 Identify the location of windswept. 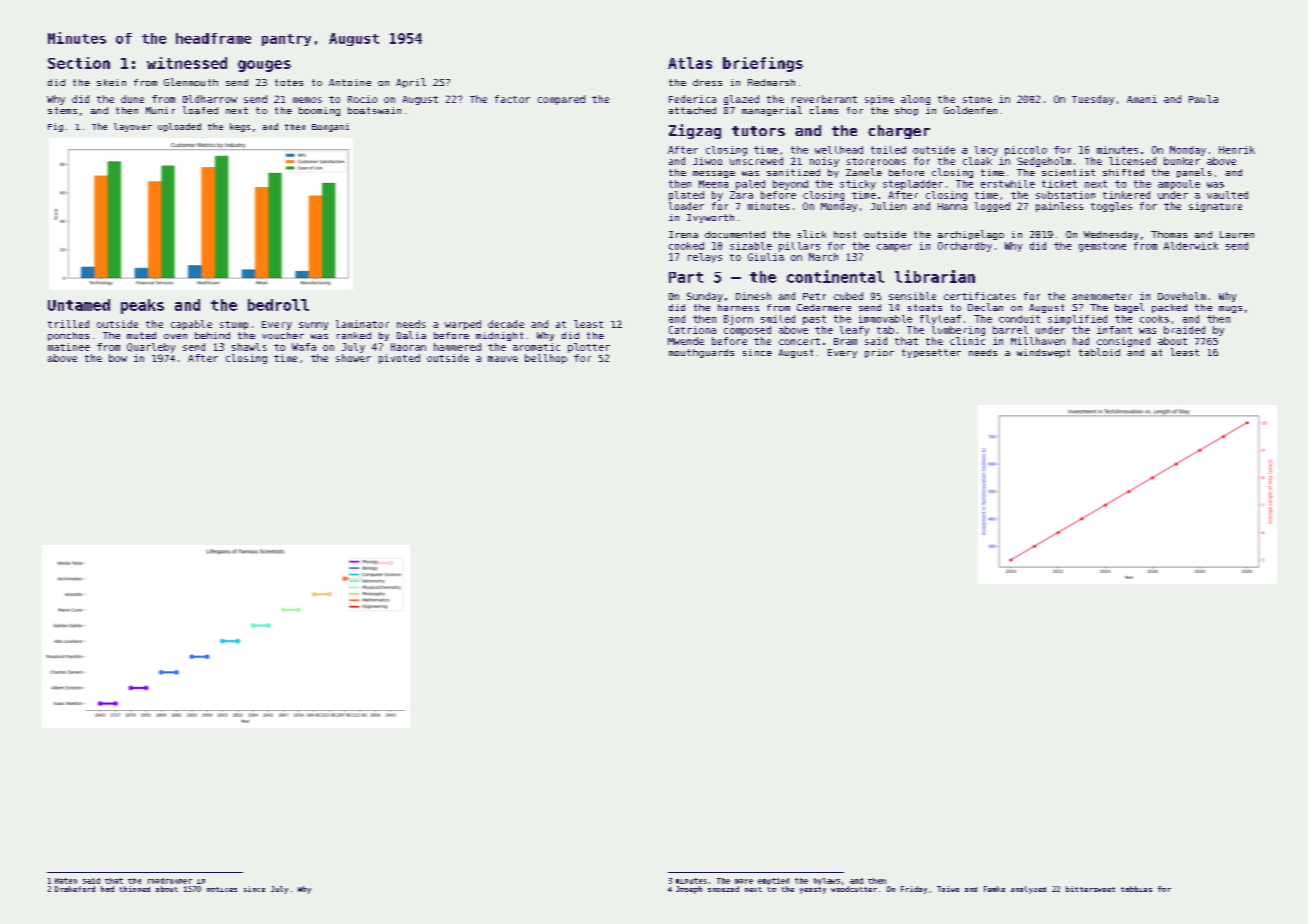
(1043, 353).
